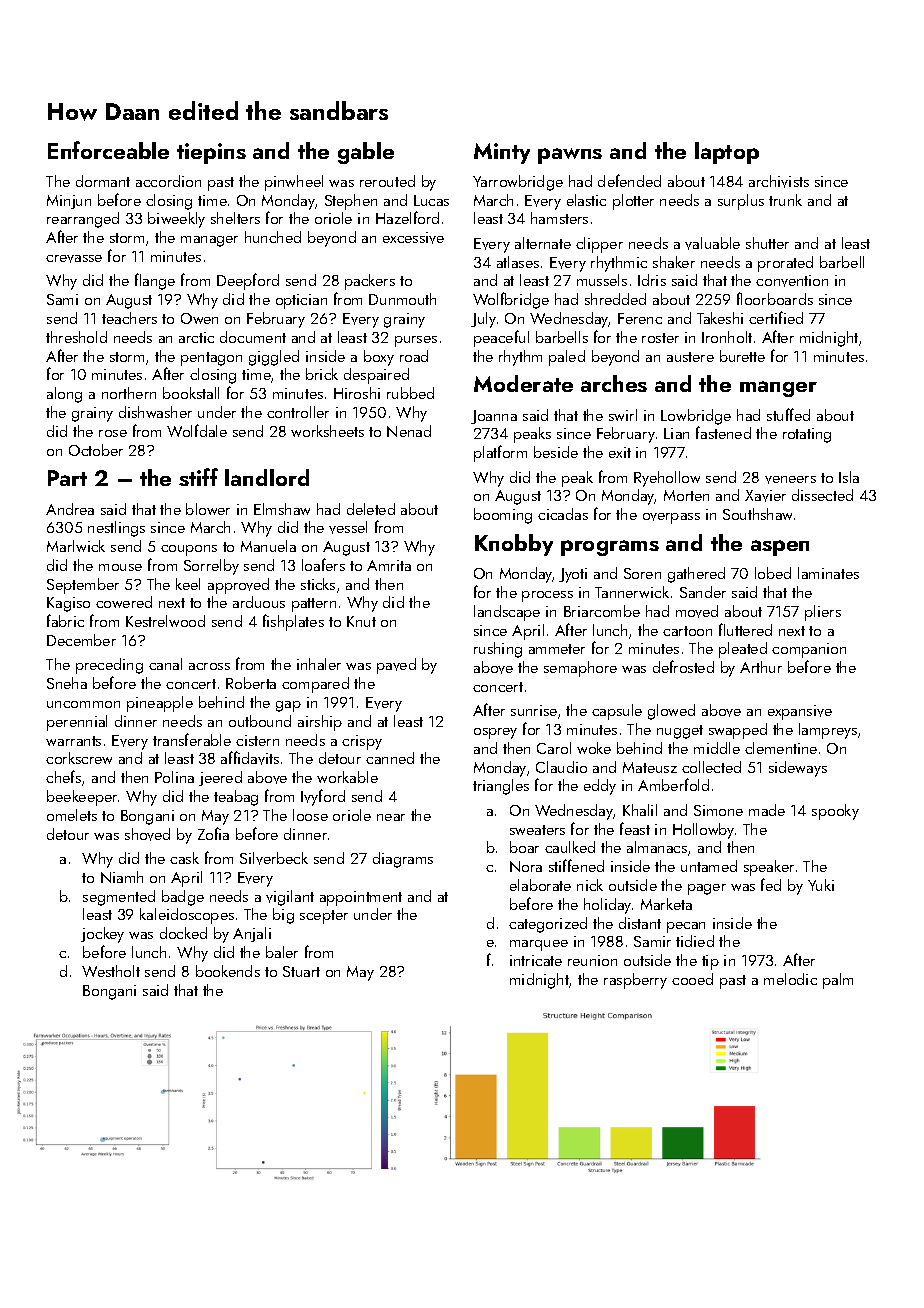 Image resolution: width=924 pixels, height=1308 pixels. Describe the element at coordinates (792, 281) in the screenshot. I see `convention` at that location.
